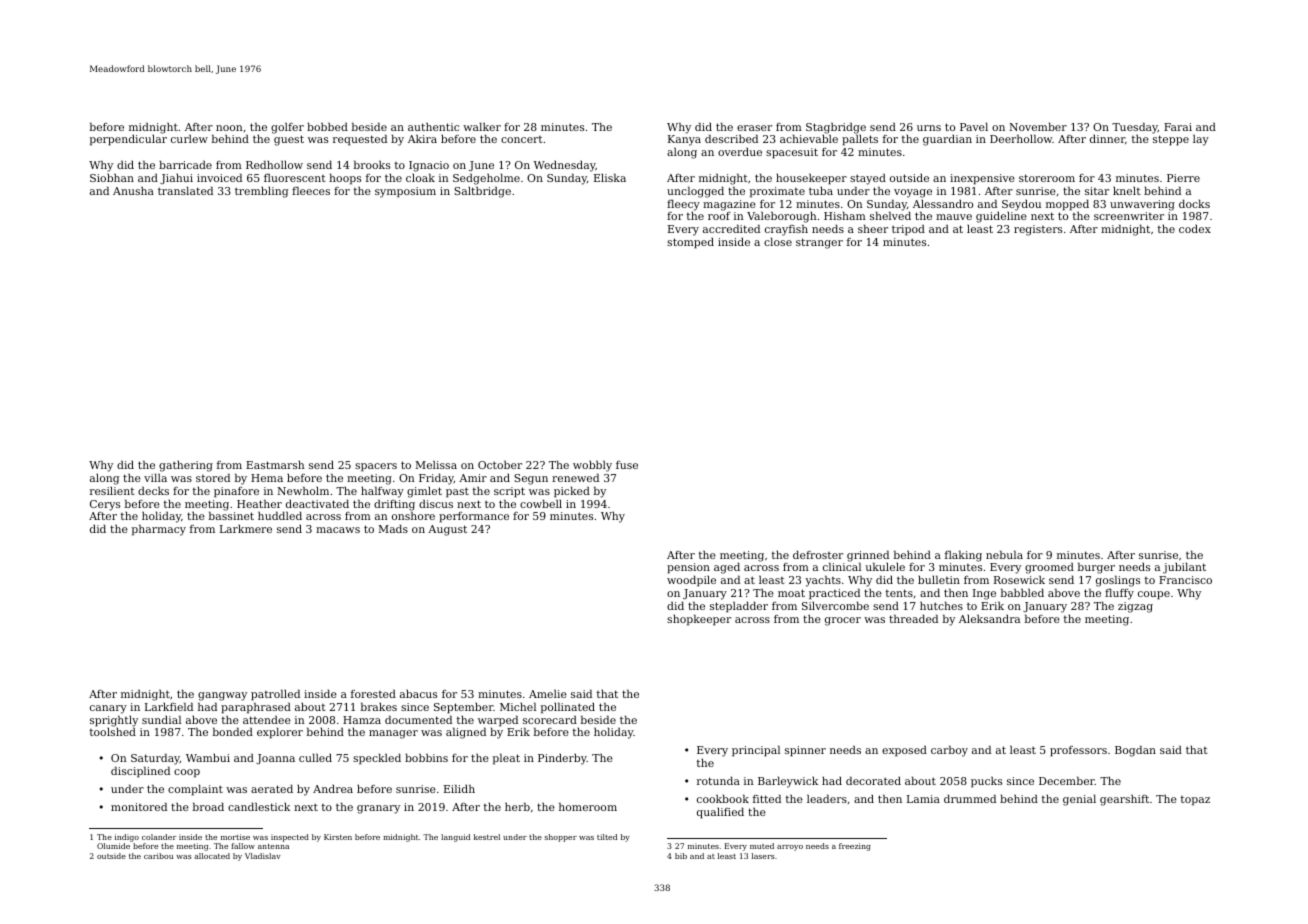  What do you see at coordinates (592, 466) in the image?
I see `wobbly` at bounding box center [592, 466].
